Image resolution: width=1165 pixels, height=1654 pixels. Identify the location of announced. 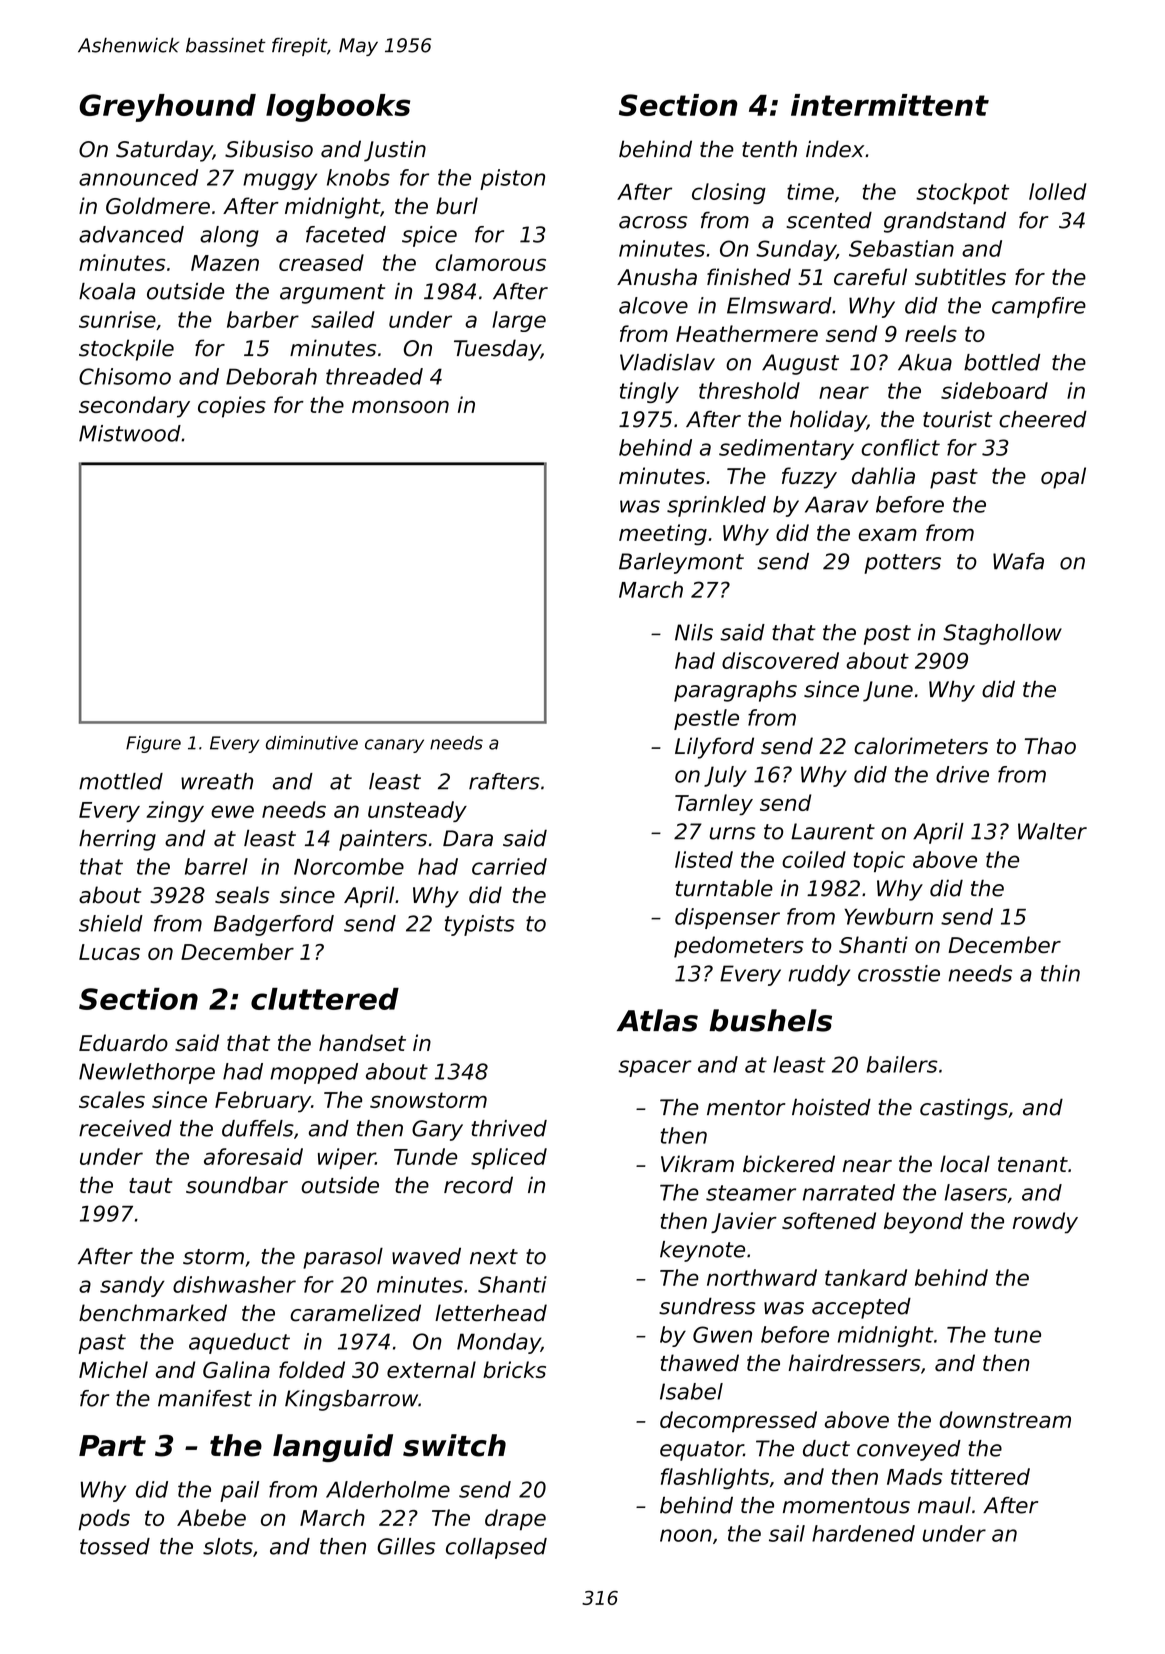
(138, 177).
